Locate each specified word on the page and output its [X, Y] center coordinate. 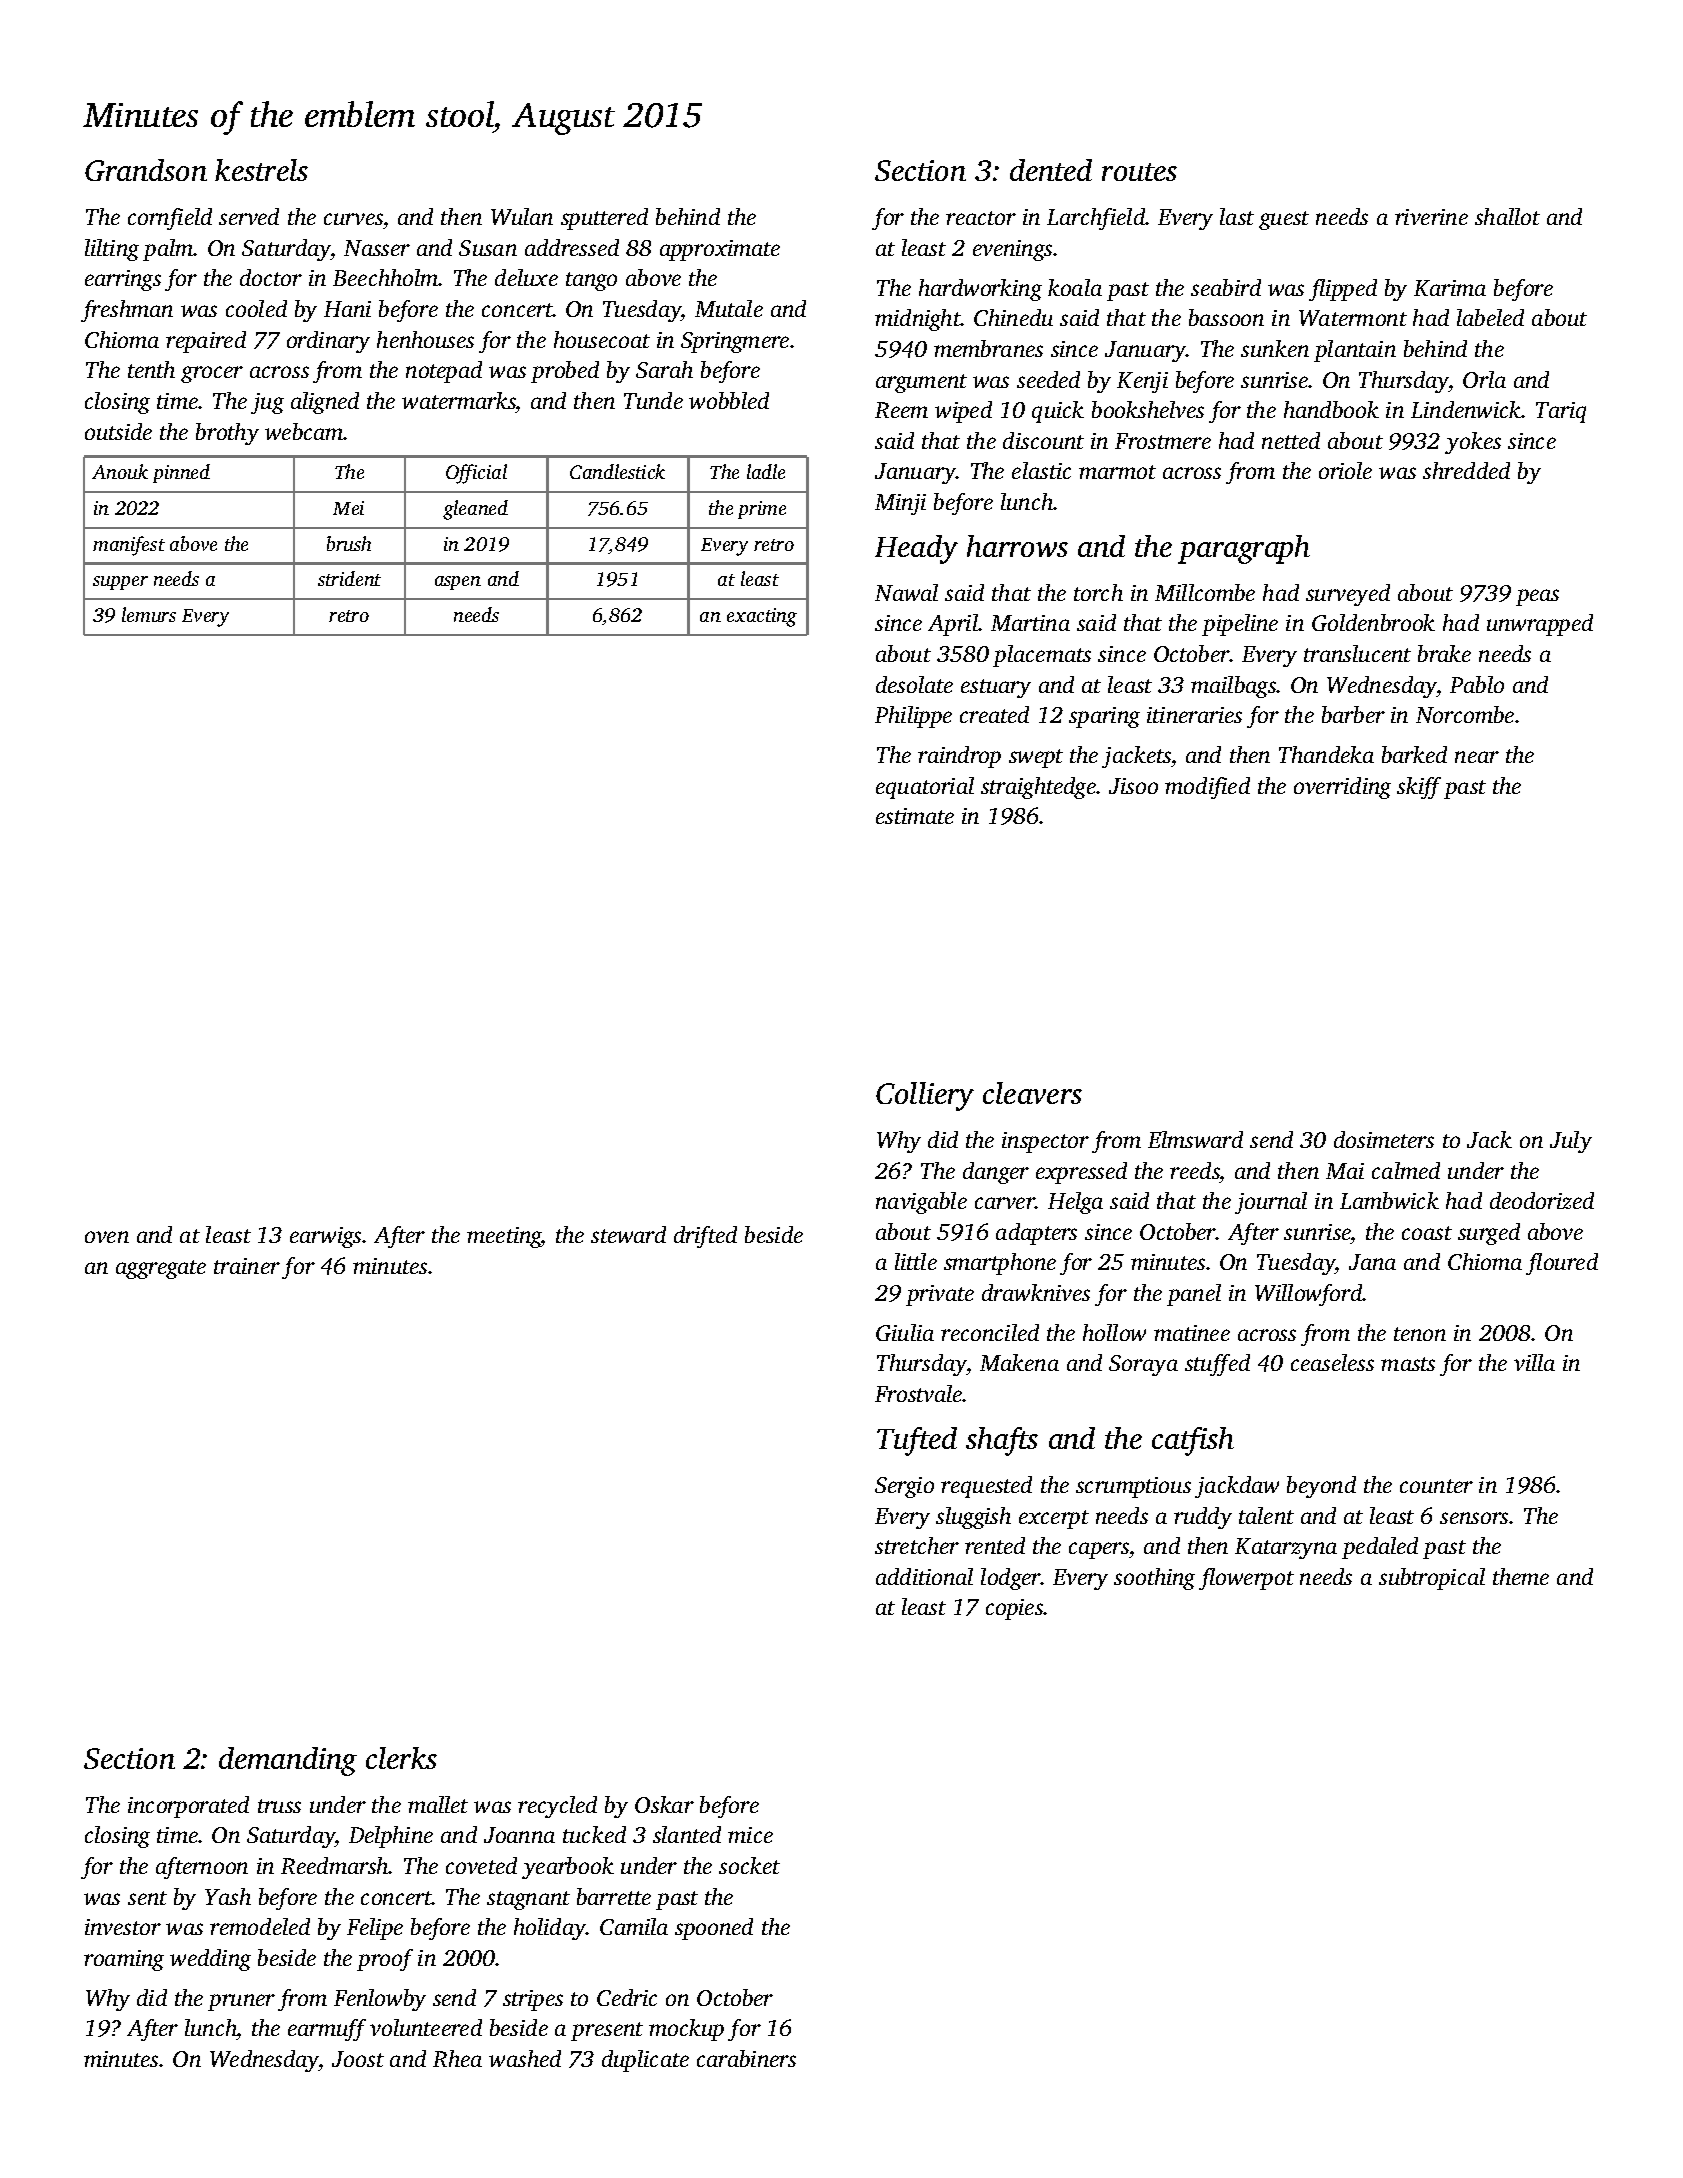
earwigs [325, 1237]
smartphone [1000, 1264]
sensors [1475, 1518]
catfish [1193, 1441]
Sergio [904, 1487]
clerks [401, 1758]
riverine [1431, 217]
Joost [358, 2059]
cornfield [170, 219]
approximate [720, 250]
